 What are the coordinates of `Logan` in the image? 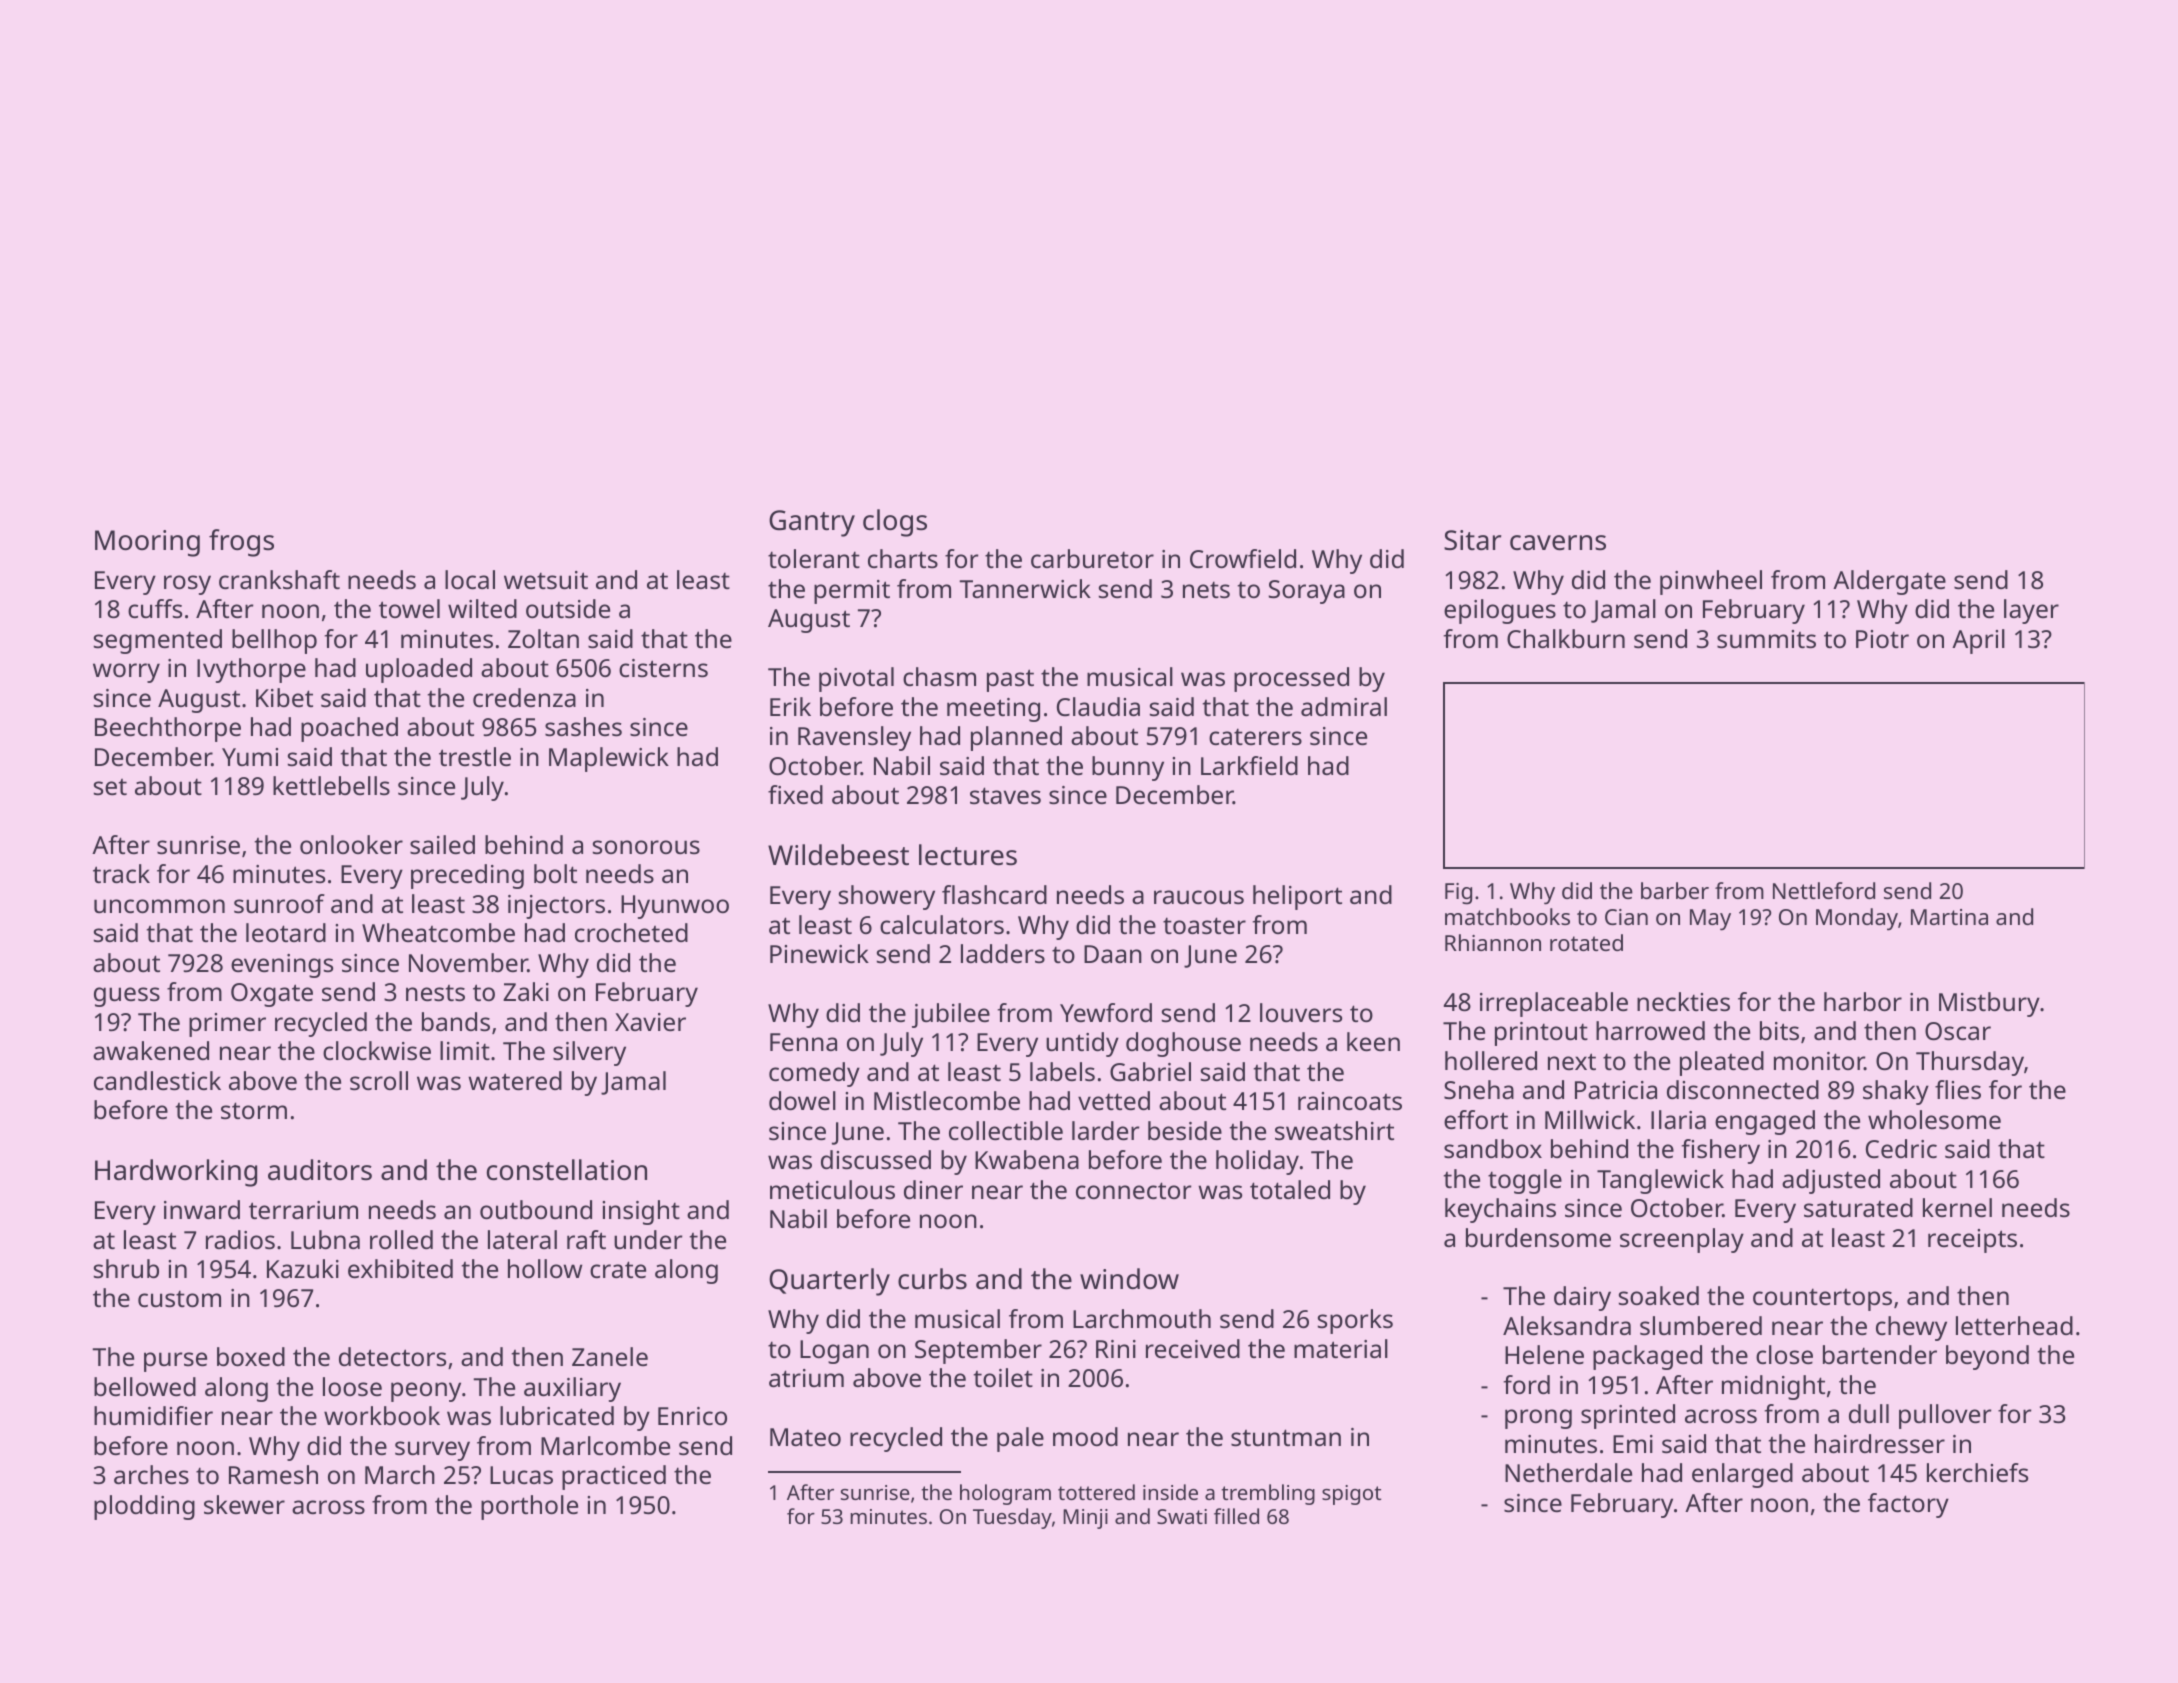 It's located at (834, 1352).
